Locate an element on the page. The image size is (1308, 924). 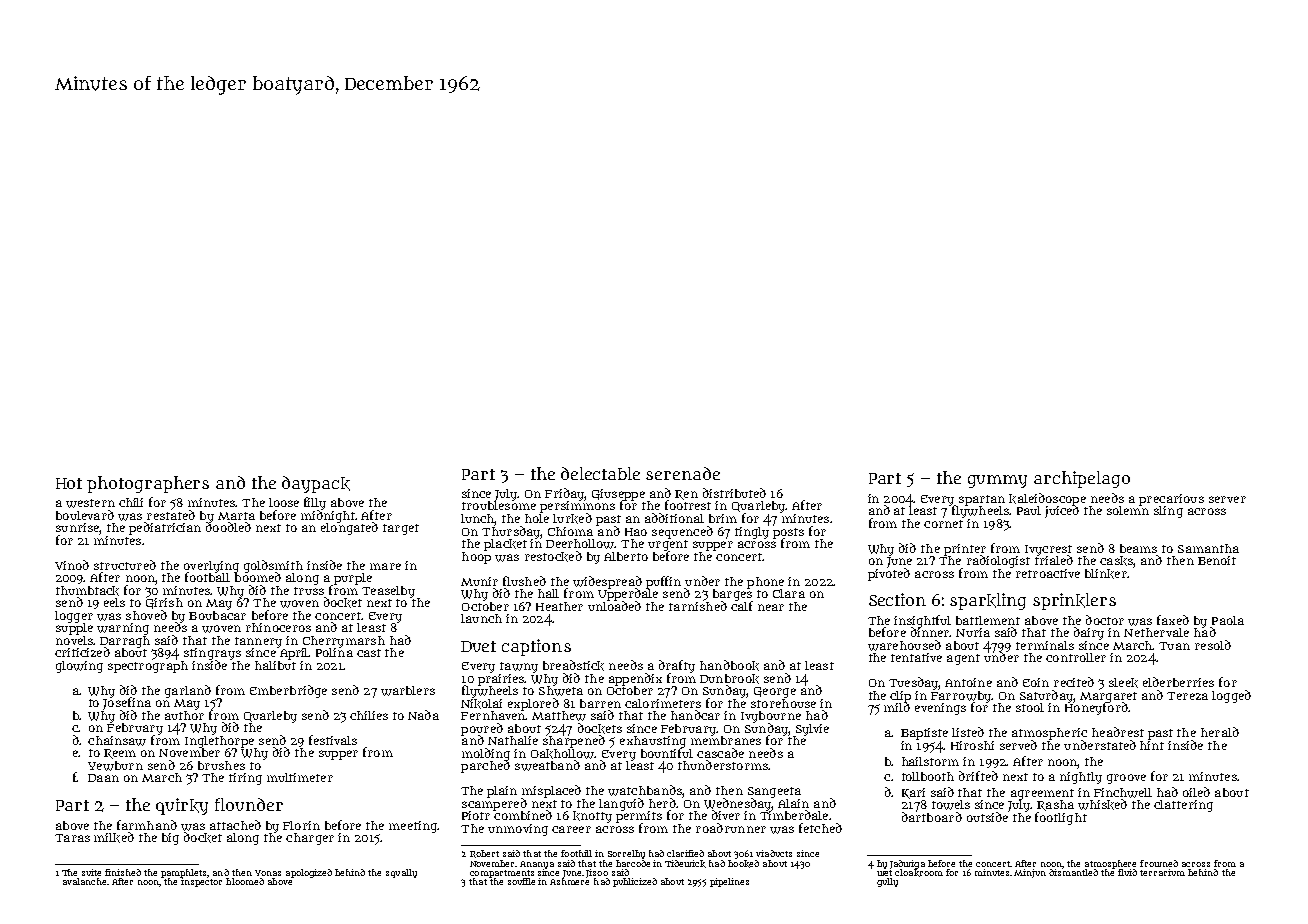
pamphlets is located at coordinates (183, 873).
